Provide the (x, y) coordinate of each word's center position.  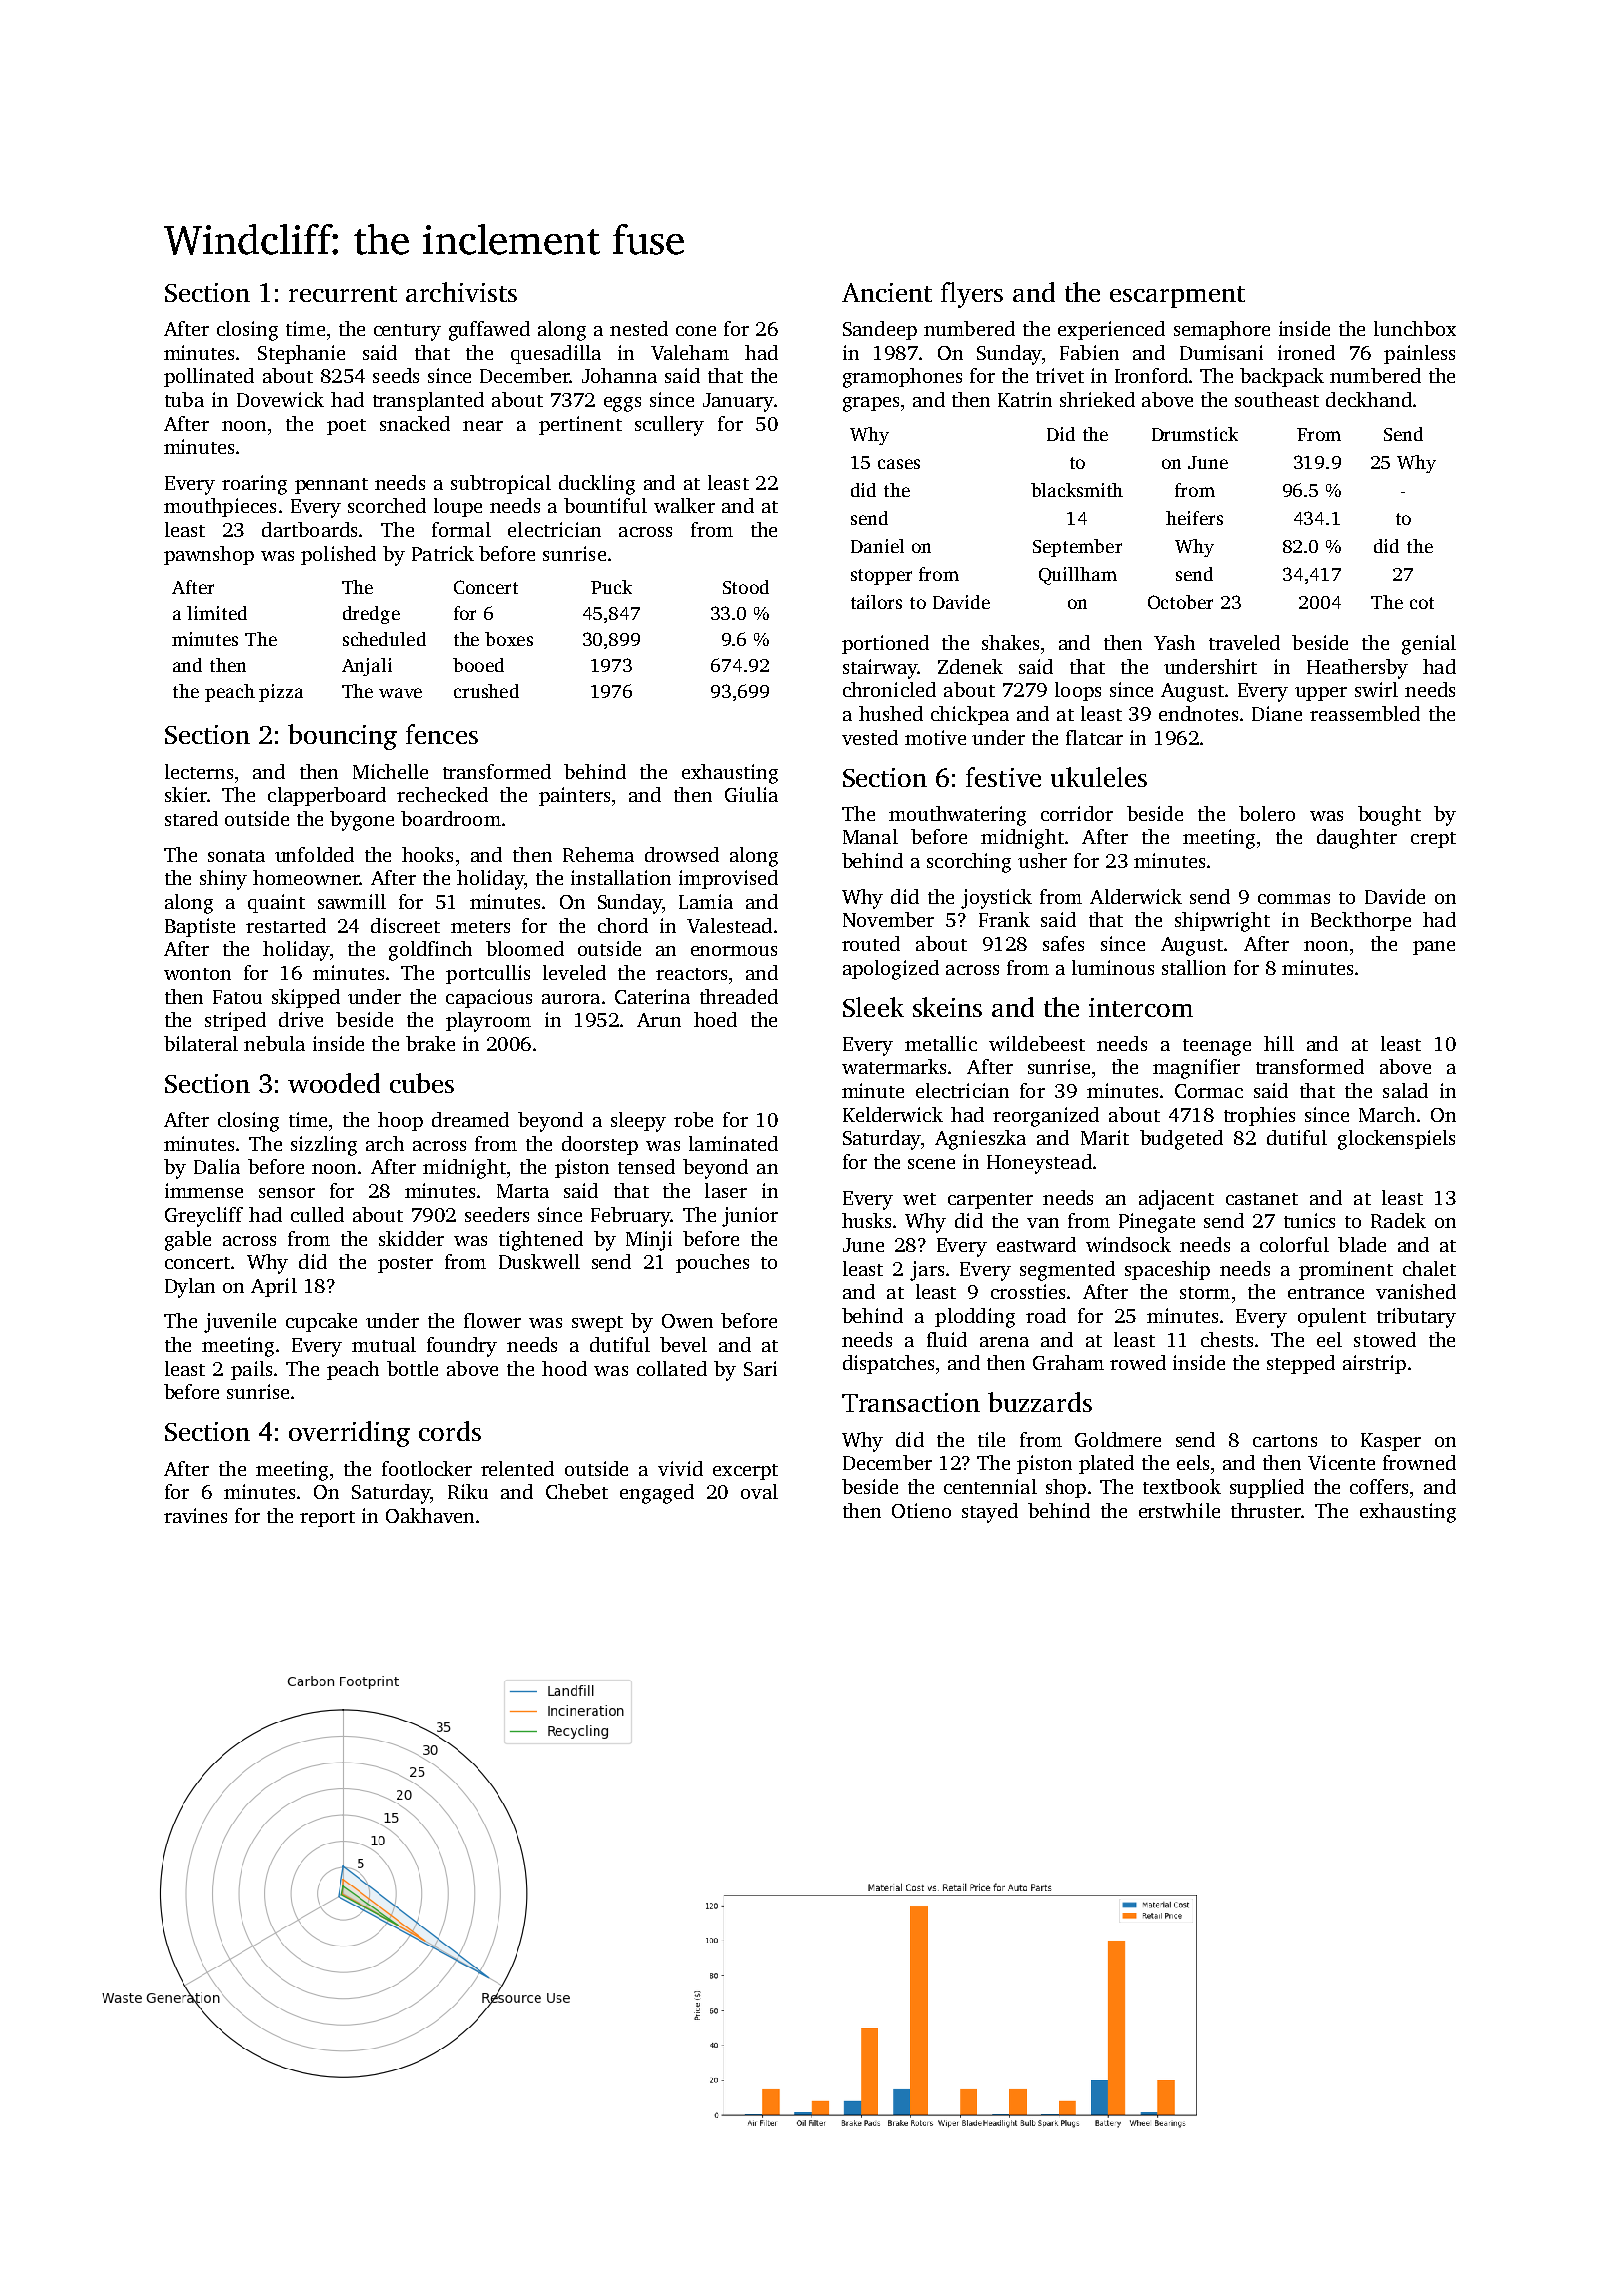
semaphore (1222, 330)
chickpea (970, 715)
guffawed (489, 331)
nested (639, 328)
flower (492, 1320)
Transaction (911, 1402)
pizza (281, 693)
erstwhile (1179, 1510)
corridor (1077, 813)
